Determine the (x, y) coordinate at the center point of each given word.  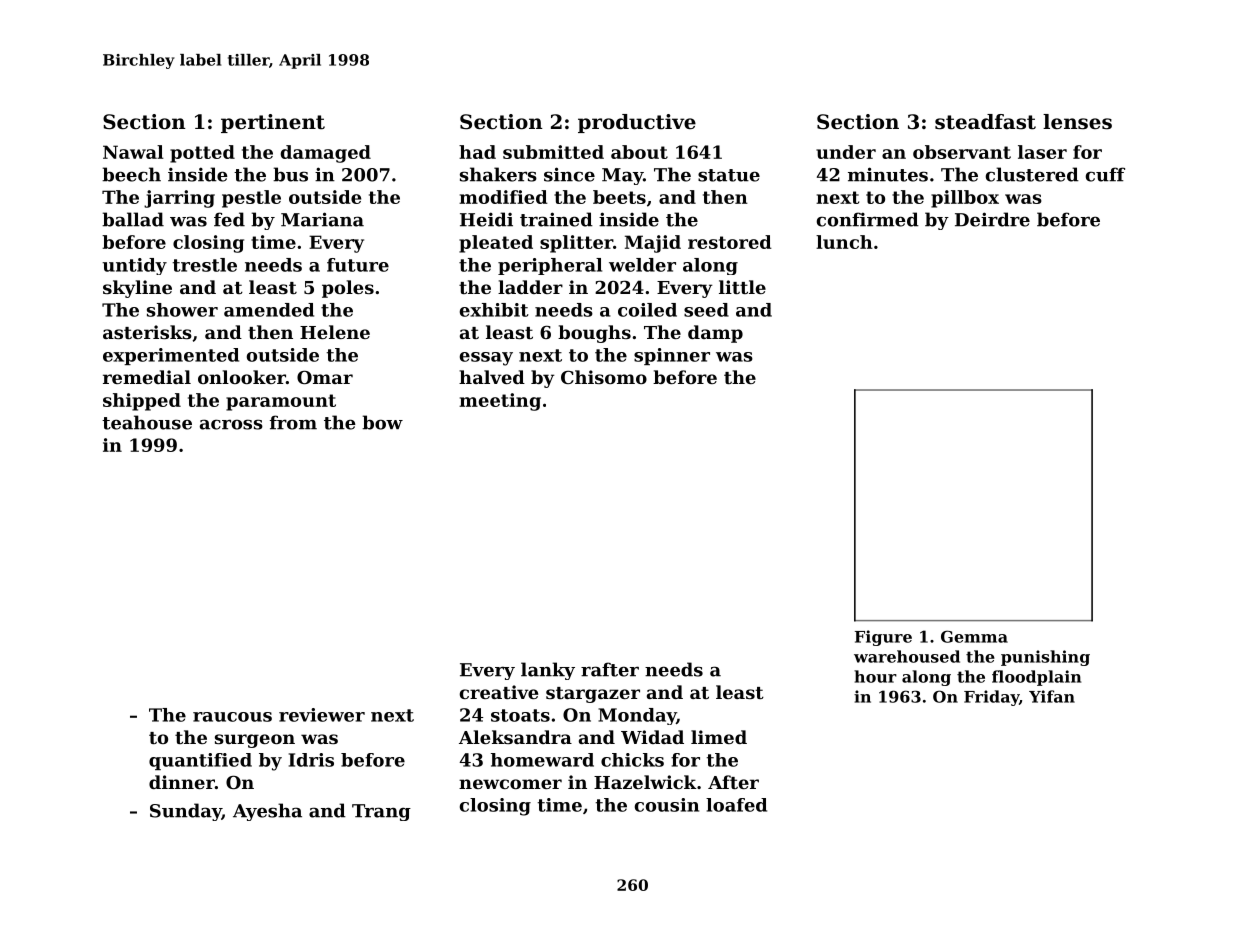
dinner (182, 782)
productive (637, 123)
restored (730, 242)
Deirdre (992, 219)
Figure (883, 638)
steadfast (985, 122)
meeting (500, 402)
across (231, 424)
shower (182, 310)
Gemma (974, 636)
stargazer (593, 695)
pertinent (273, 123)
